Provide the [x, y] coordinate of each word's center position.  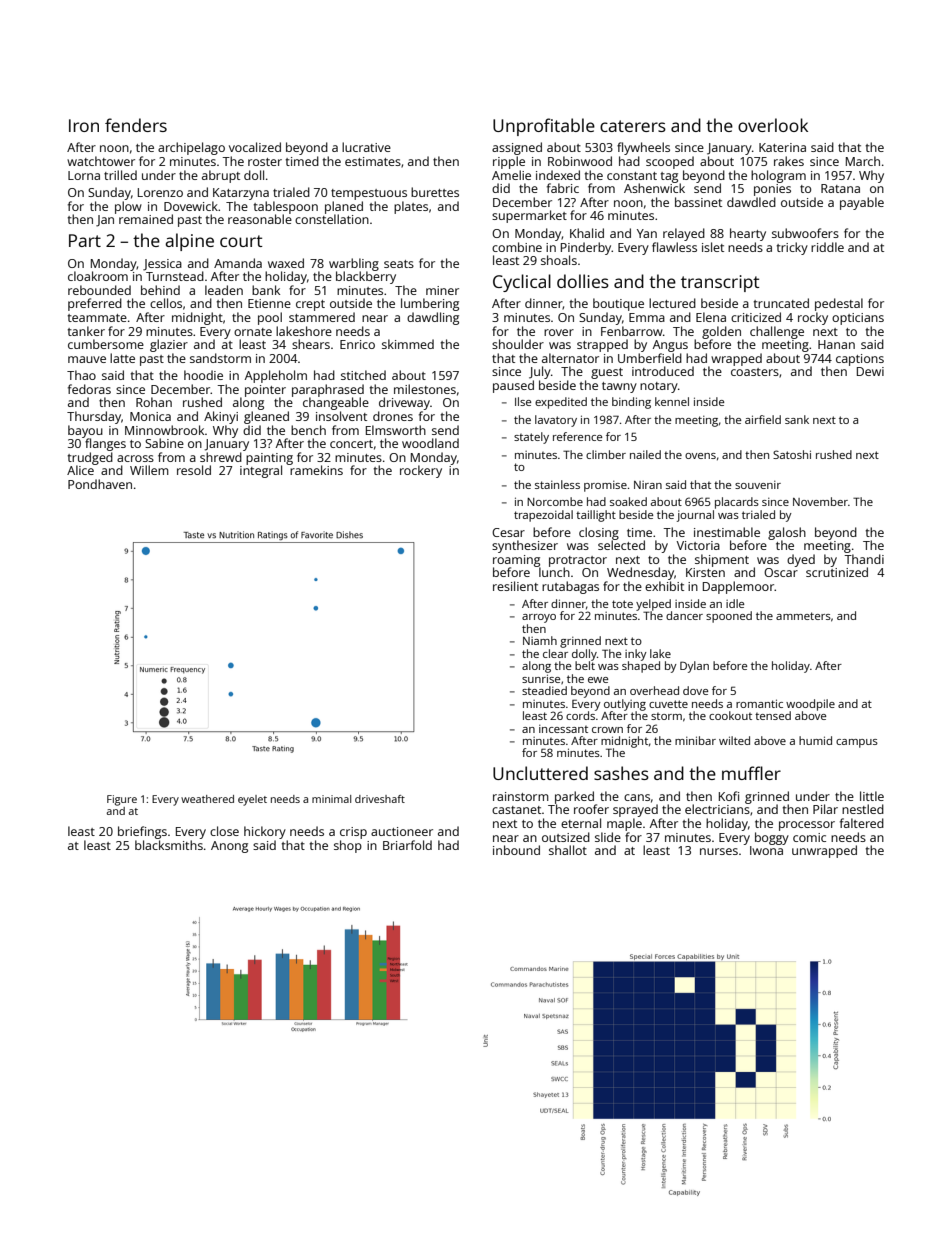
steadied [544, 690]
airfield [763, 419]
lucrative [366, 147]
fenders [136, 125]
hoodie [203, 375]
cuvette [668, 704]
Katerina [782, 147]
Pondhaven [100, 484]
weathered [207, 799]
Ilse [523, 401]
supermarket [529, 216]
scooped [670, 162]
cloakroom [98, 276]
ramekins [316, 470]
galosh [787, 533]
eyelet [252, 800]
